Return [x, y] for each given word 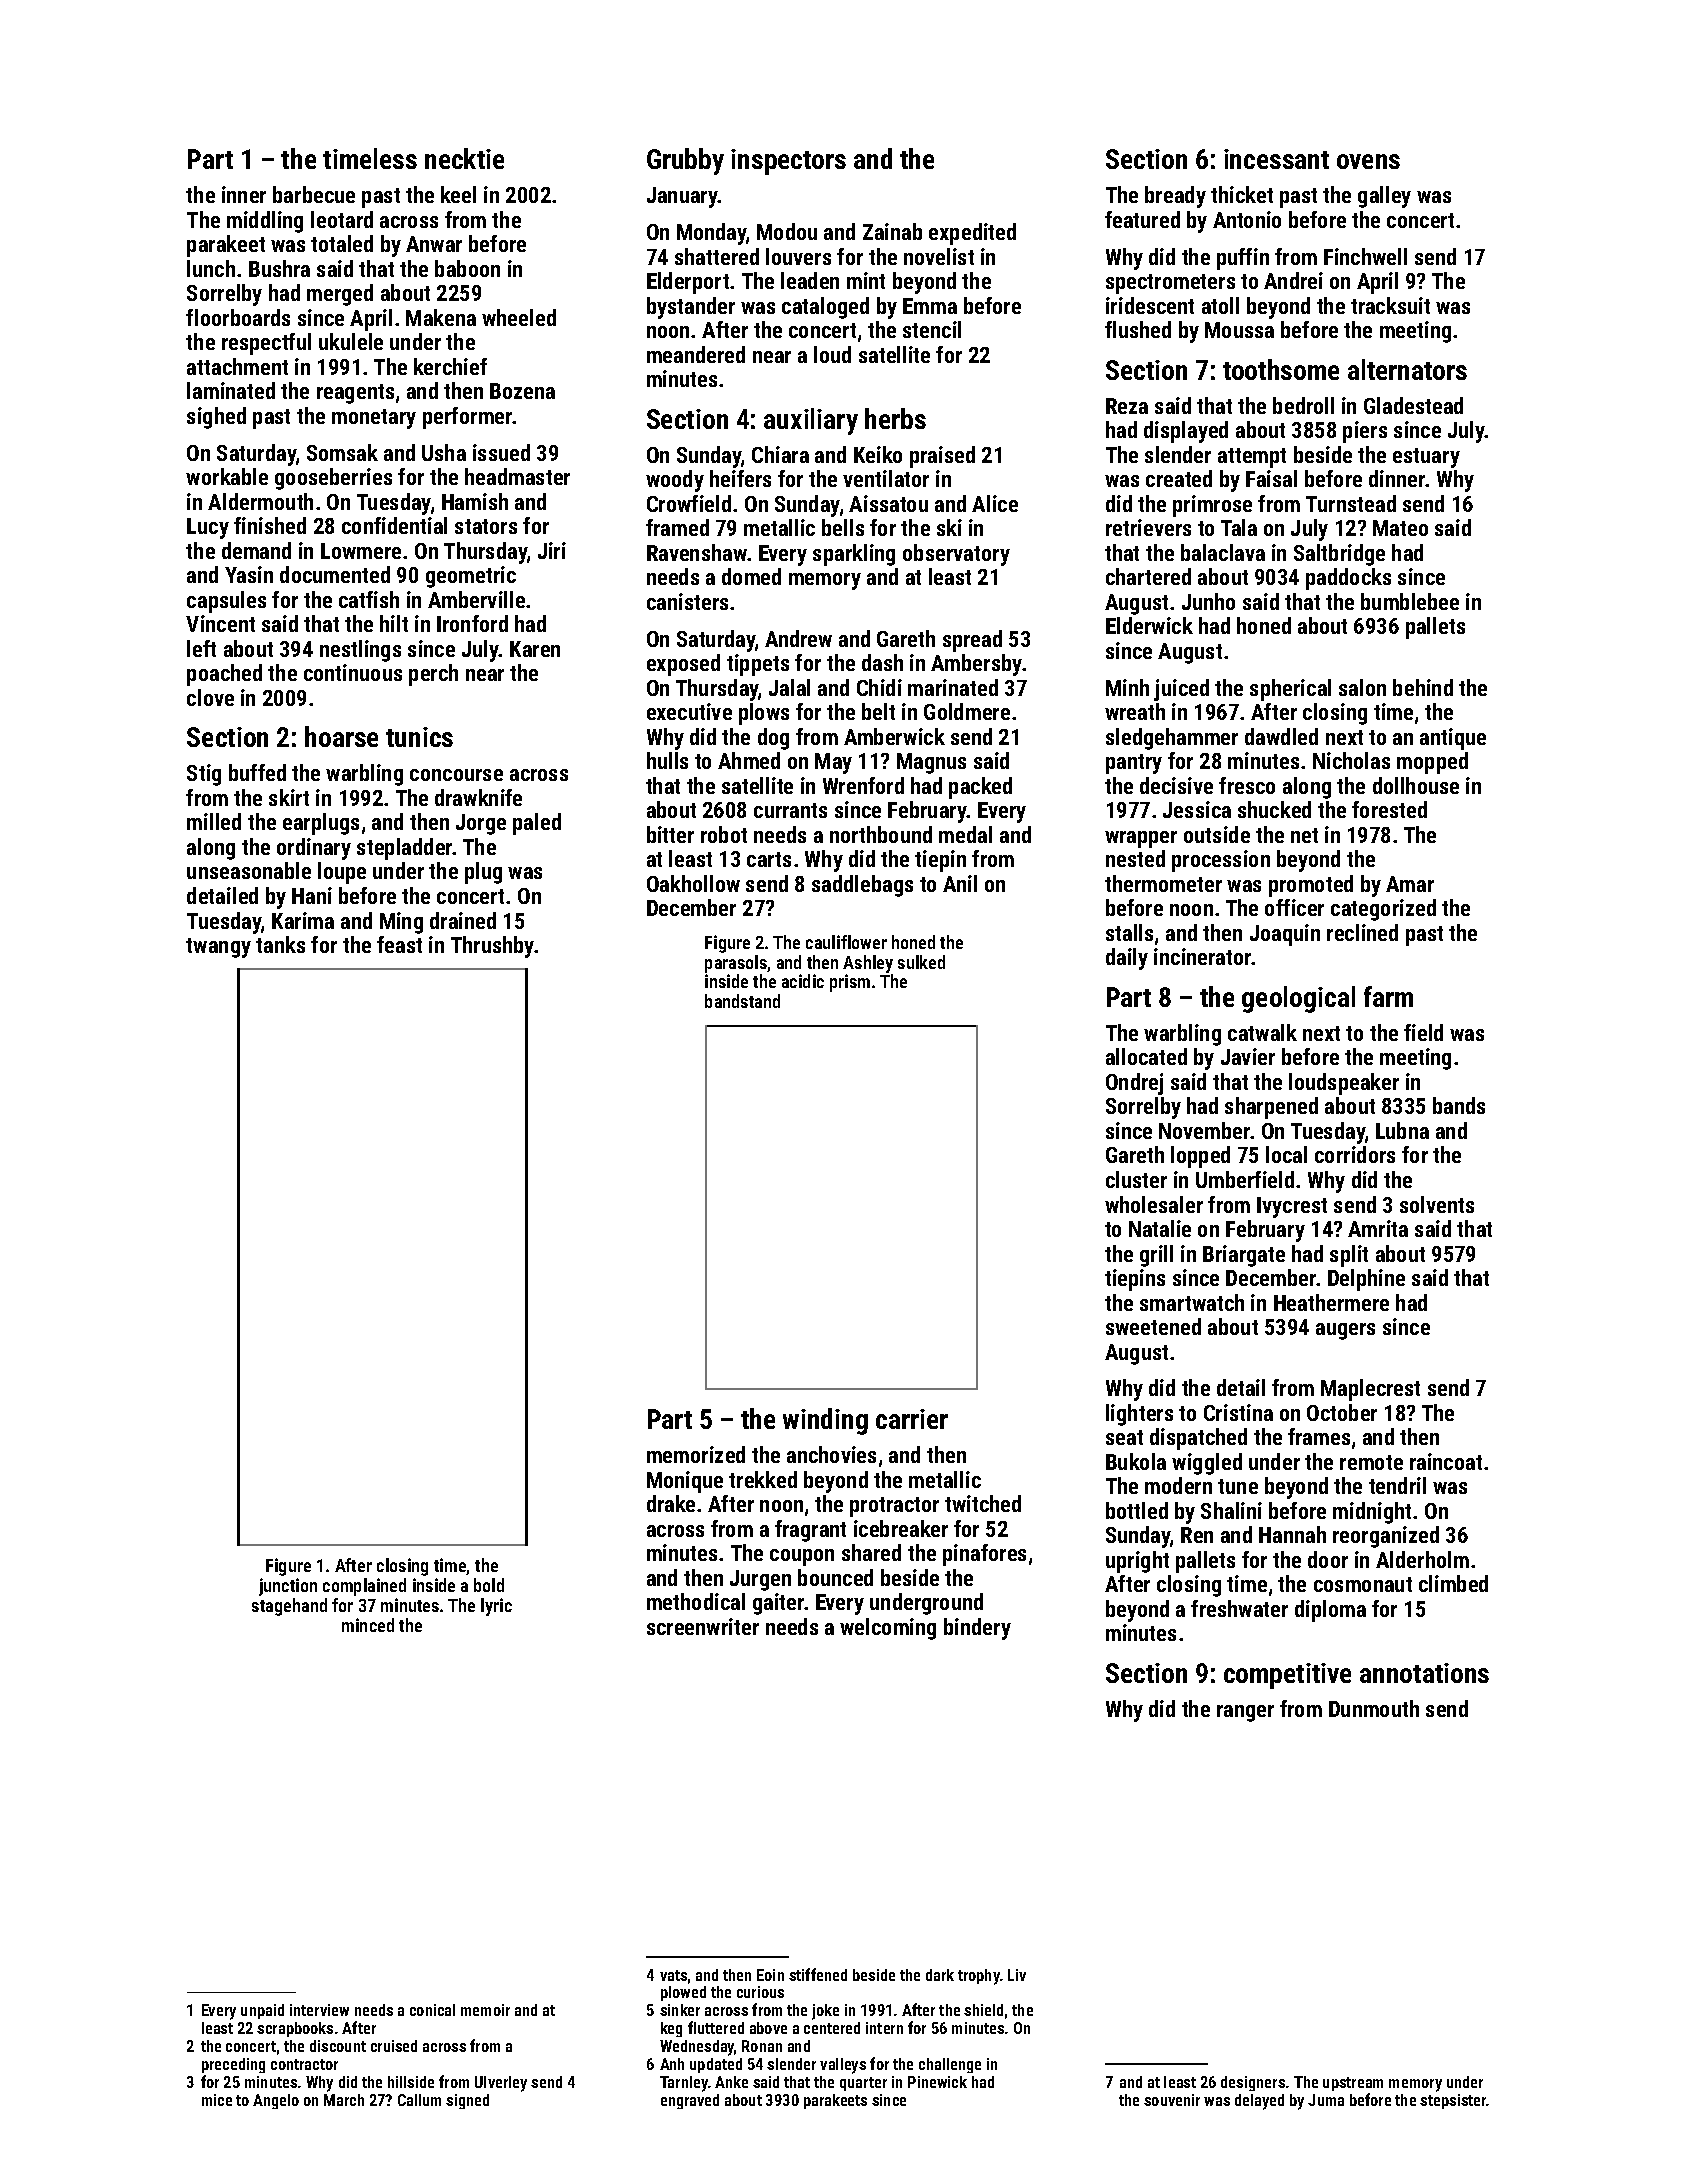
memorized [696, 1454]
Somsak [342, 452]
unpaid [262, 2011]
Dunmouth [1374, 1708]
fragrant [810, 1531]
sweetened [1153, 1326]
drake [671, 1503]
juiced [1181, 690]
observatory [956, 555]
